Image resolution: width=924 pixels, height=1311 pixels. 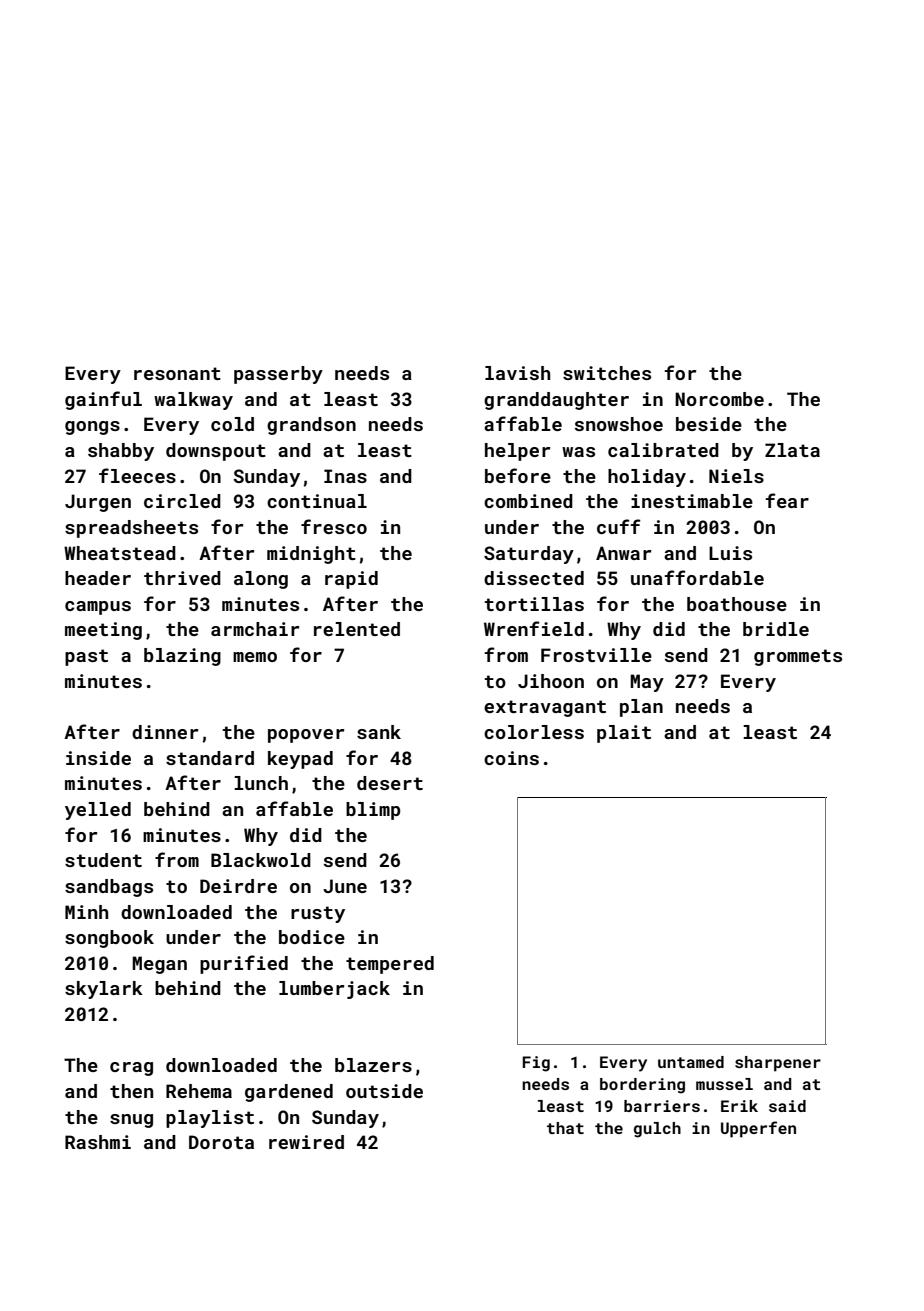 I want to click on Fig, so click(x=536, y=1064).
